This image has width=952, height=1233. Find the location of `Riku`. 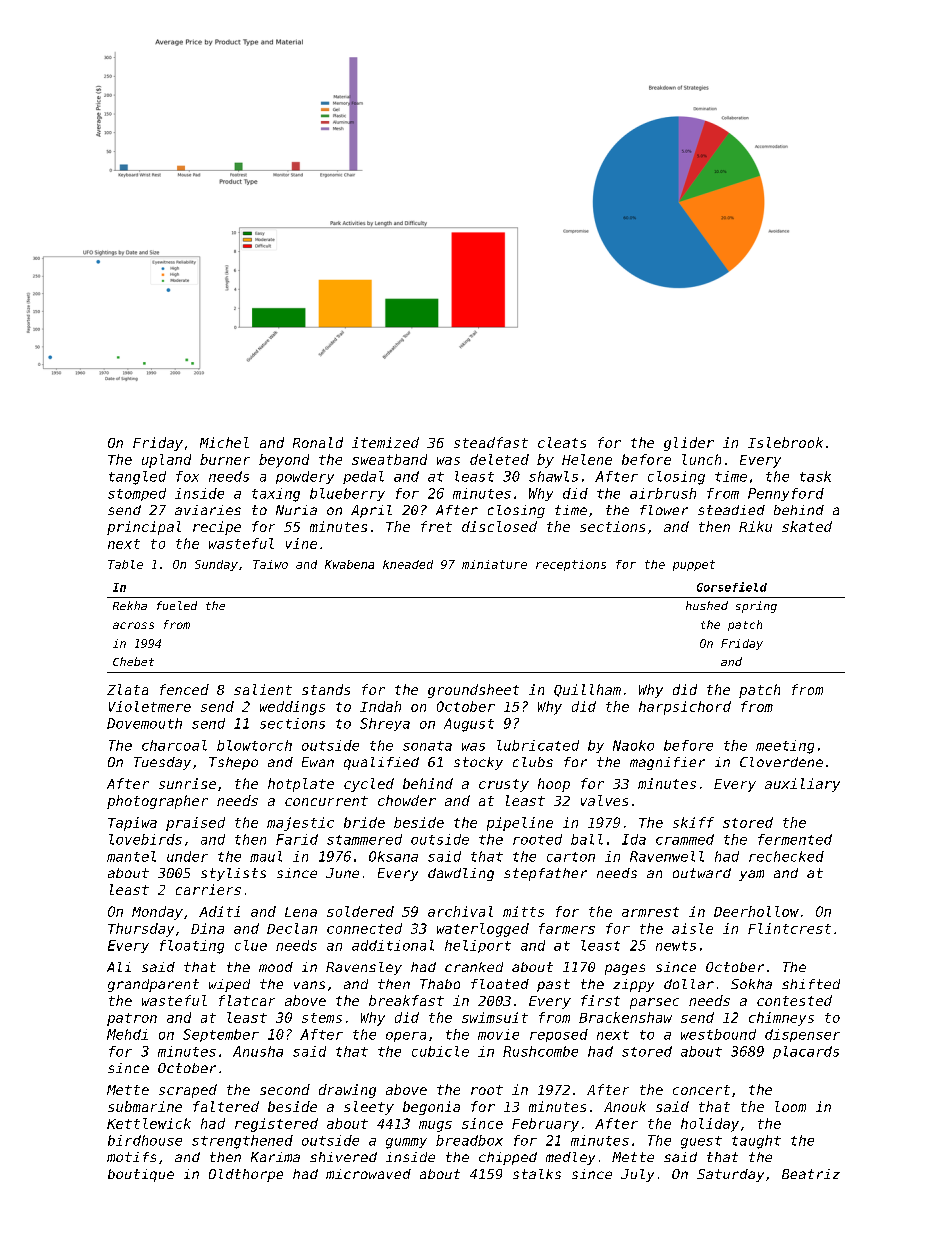

Riku is located at coordinates (755, 526).
